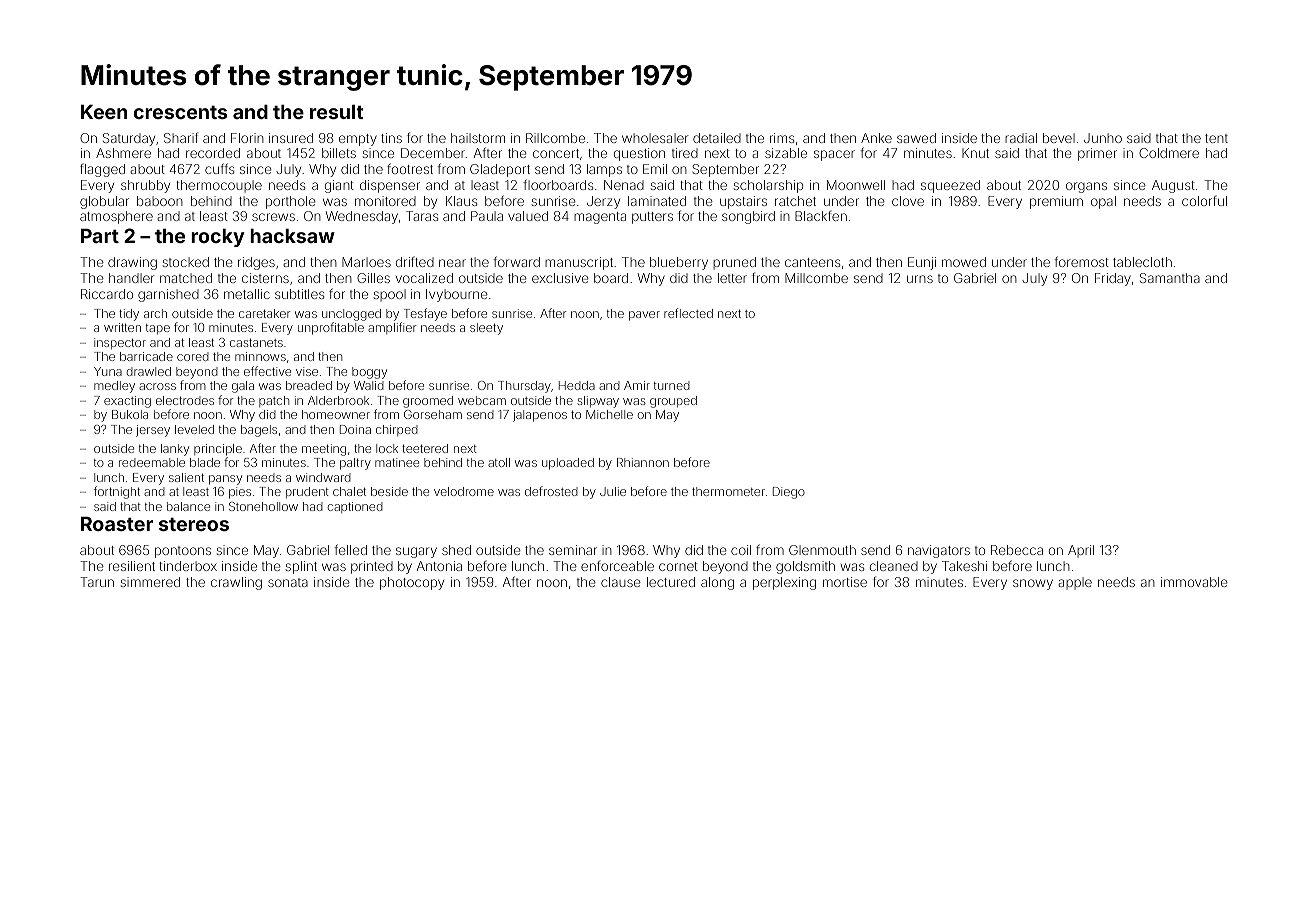 The width and height of the image is (1308, 924). Describe the element at coordinates (180, 112) in the image. I see `crescents` at that location.
